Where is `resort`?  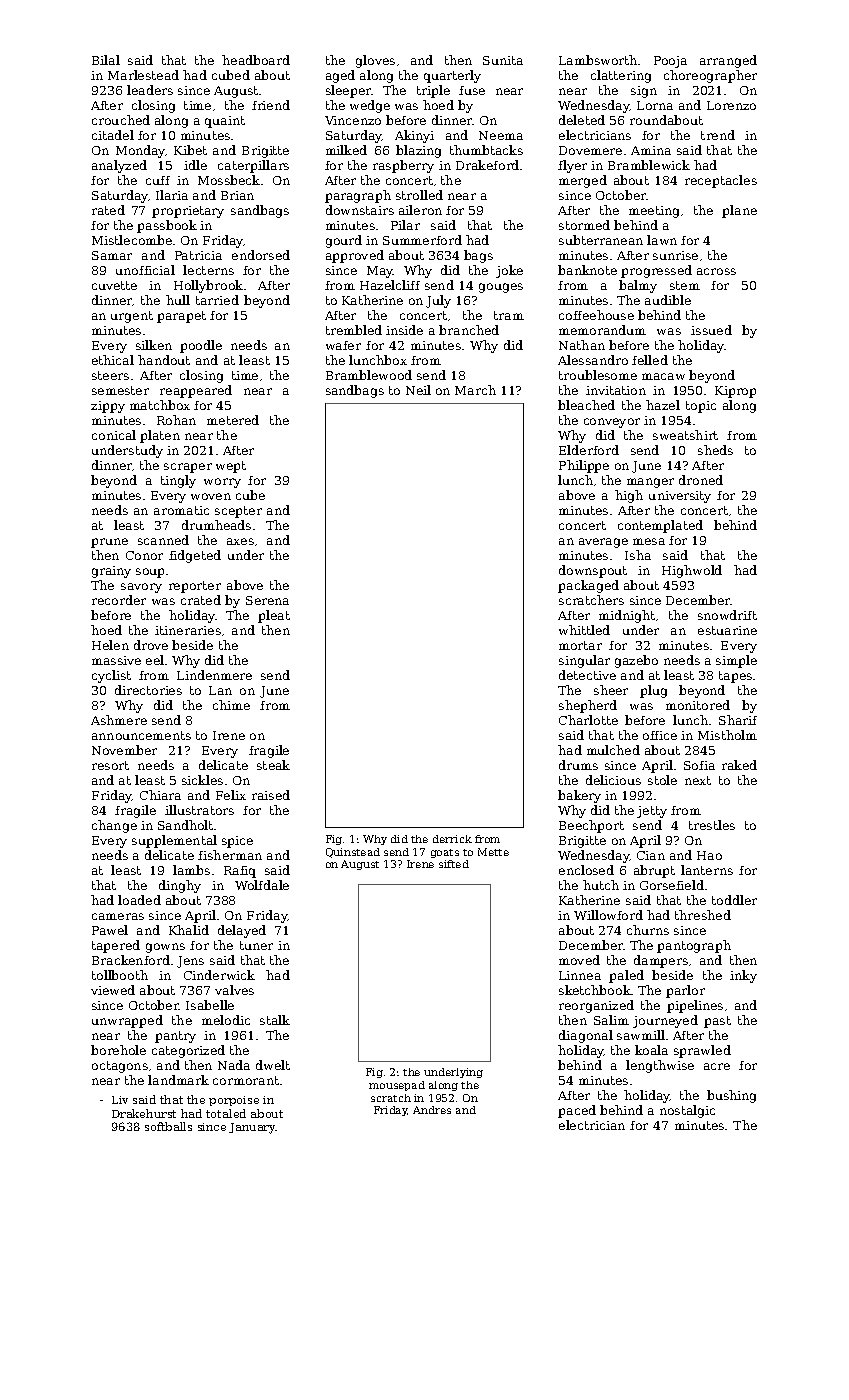
resort is located at coordinates (110, 765).
